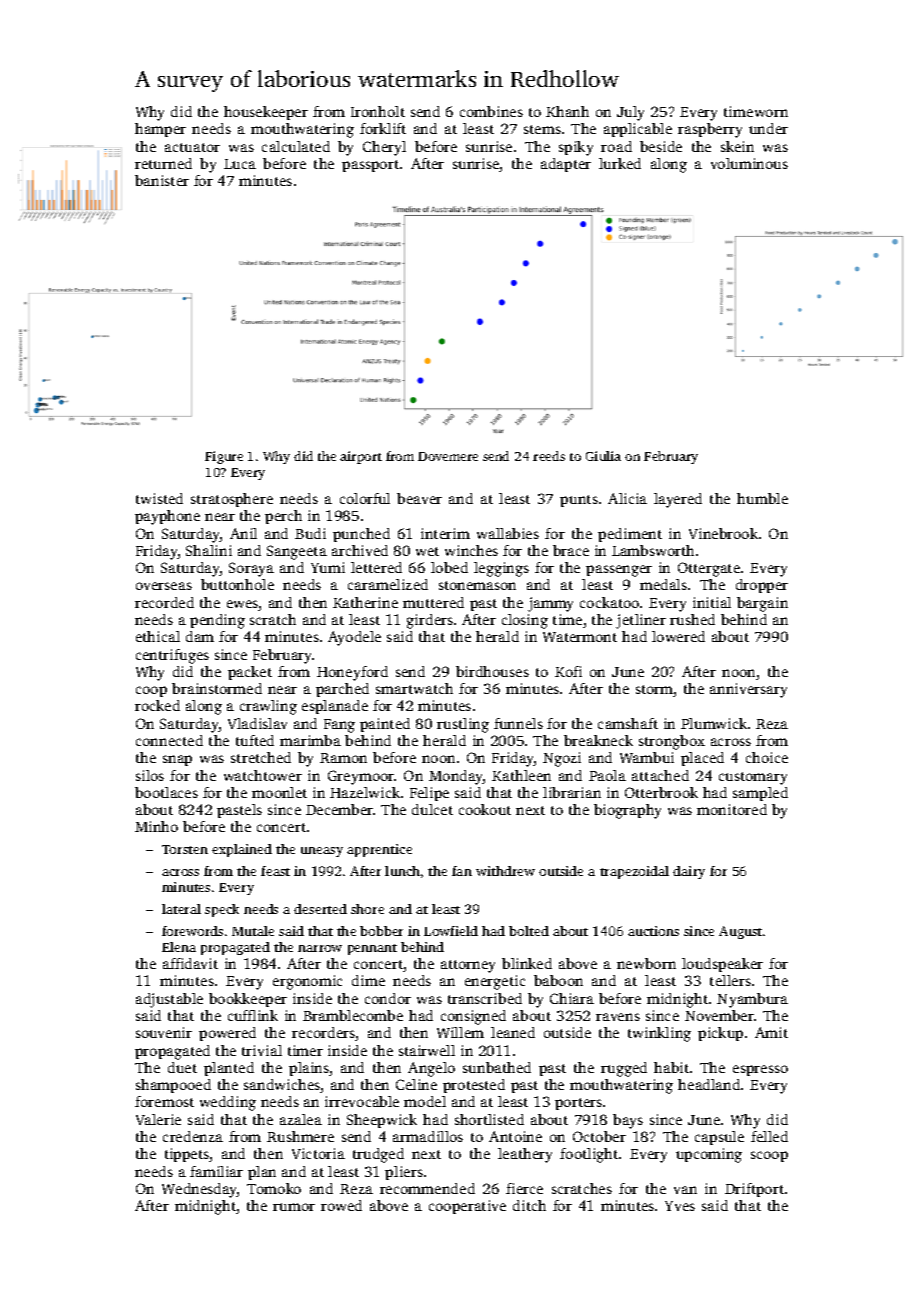 The height and width of the page is (1314, 924). Describe the element at coordinates (158, 636) in the page. I see `ethical` at that location.
